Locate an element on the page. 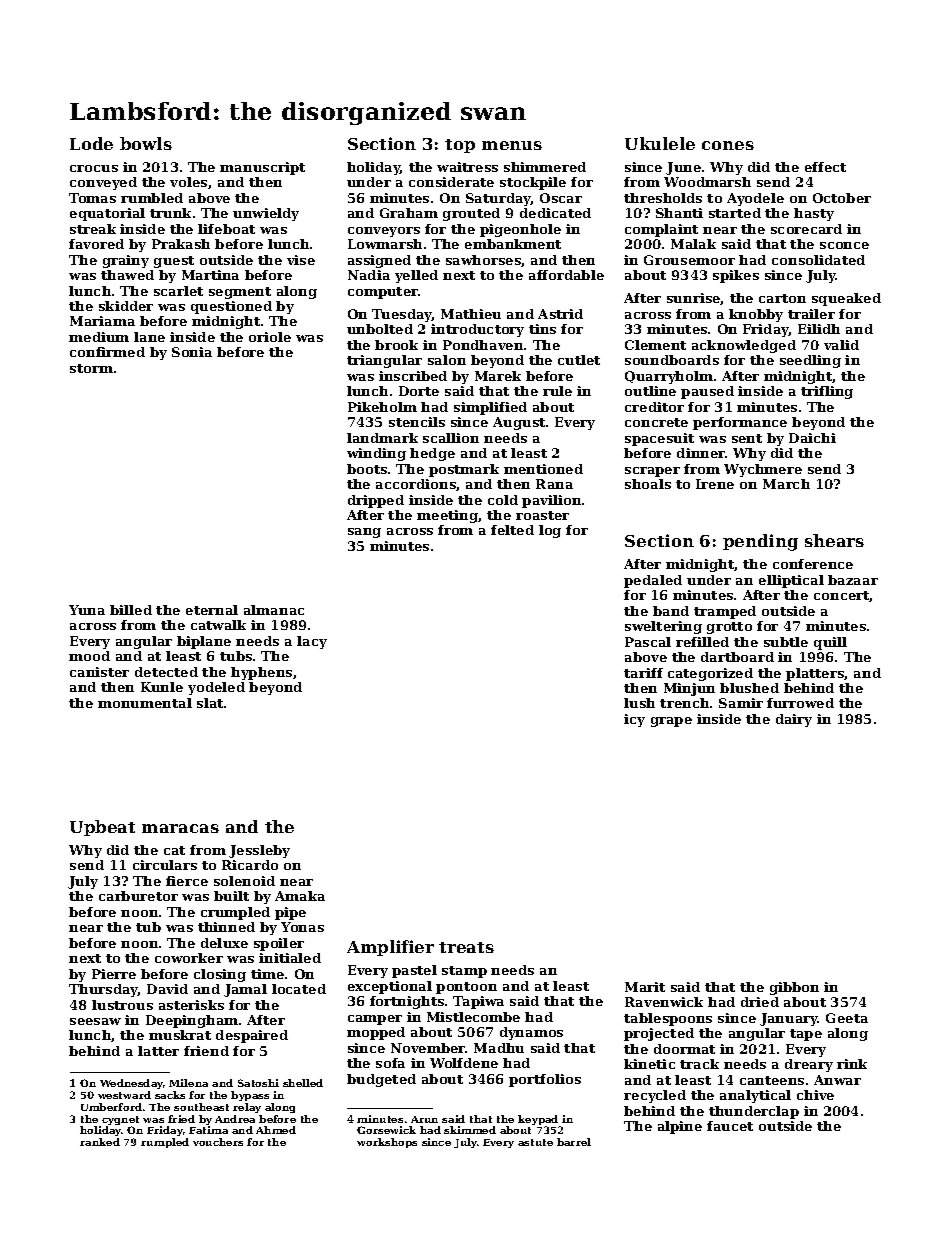 Image resolution: width=952 pixels, height=1233 pixels. canister is located at coordinates (99, 672).
